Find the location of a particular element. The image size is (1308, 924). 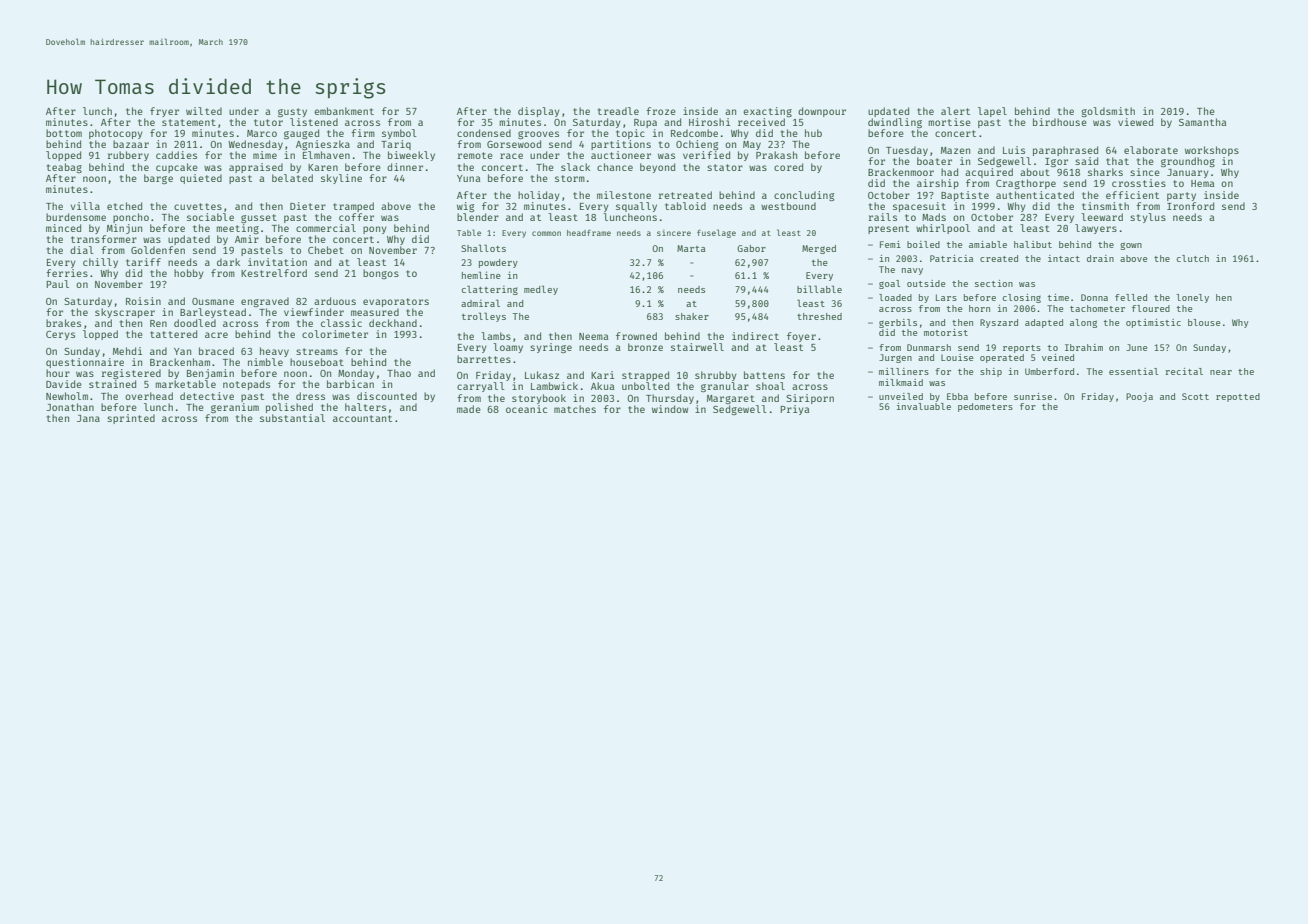

hobby is located at coordinates (189, 274).
